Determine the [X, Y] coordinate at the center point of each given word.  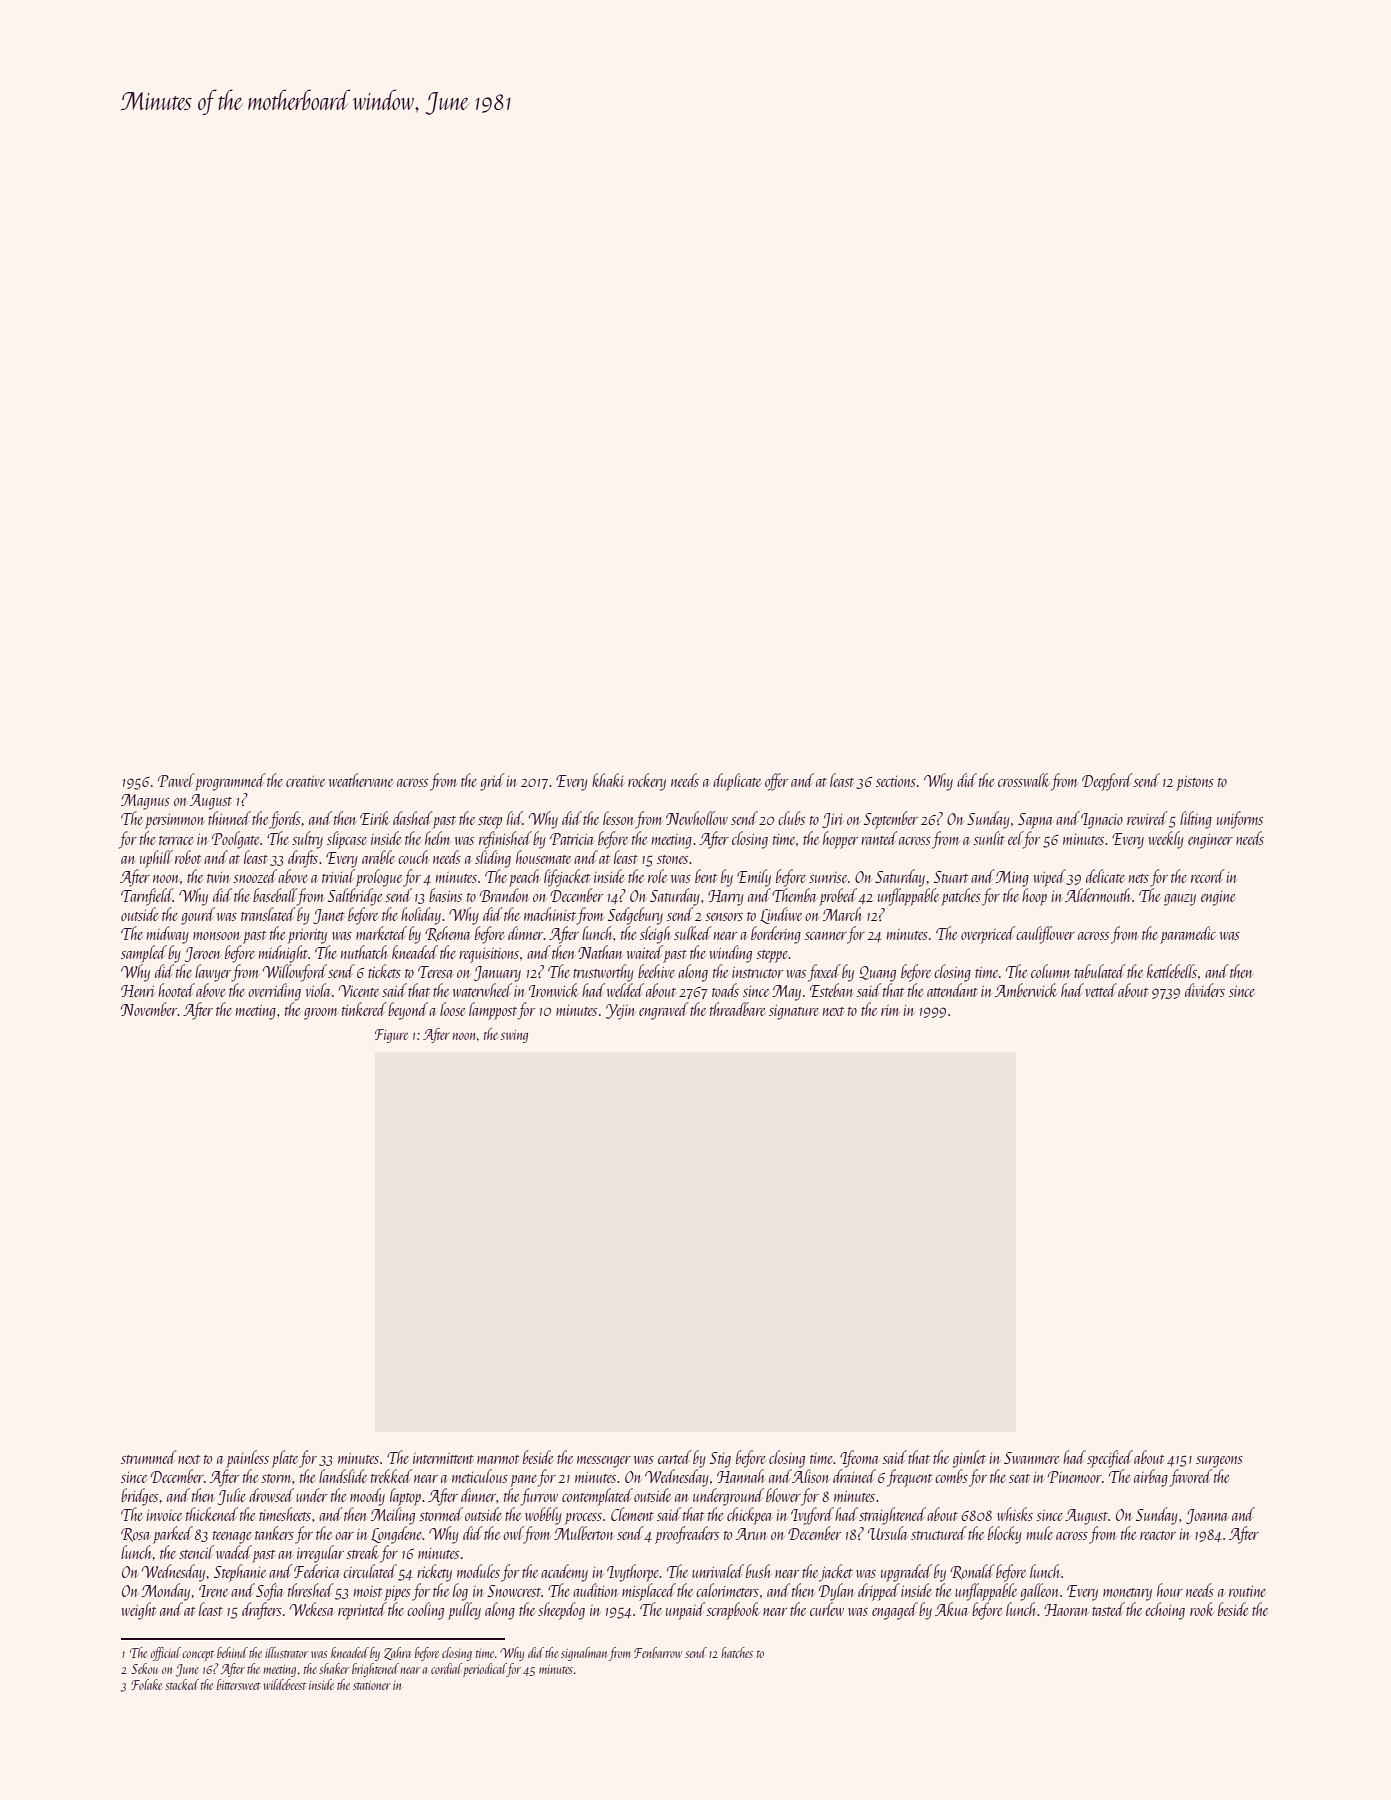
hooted [176, 990]
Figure [391, 1036]
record [1208, 876]
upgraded [906, 1573]
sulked [693, 933]
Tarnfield [147, 897]
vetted [1101, 990]
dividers [1205, 990]
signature [794, 1012]
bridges [139, 1497]
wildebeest [284, 1684]
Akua [951, 1609]
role [657, 876]
